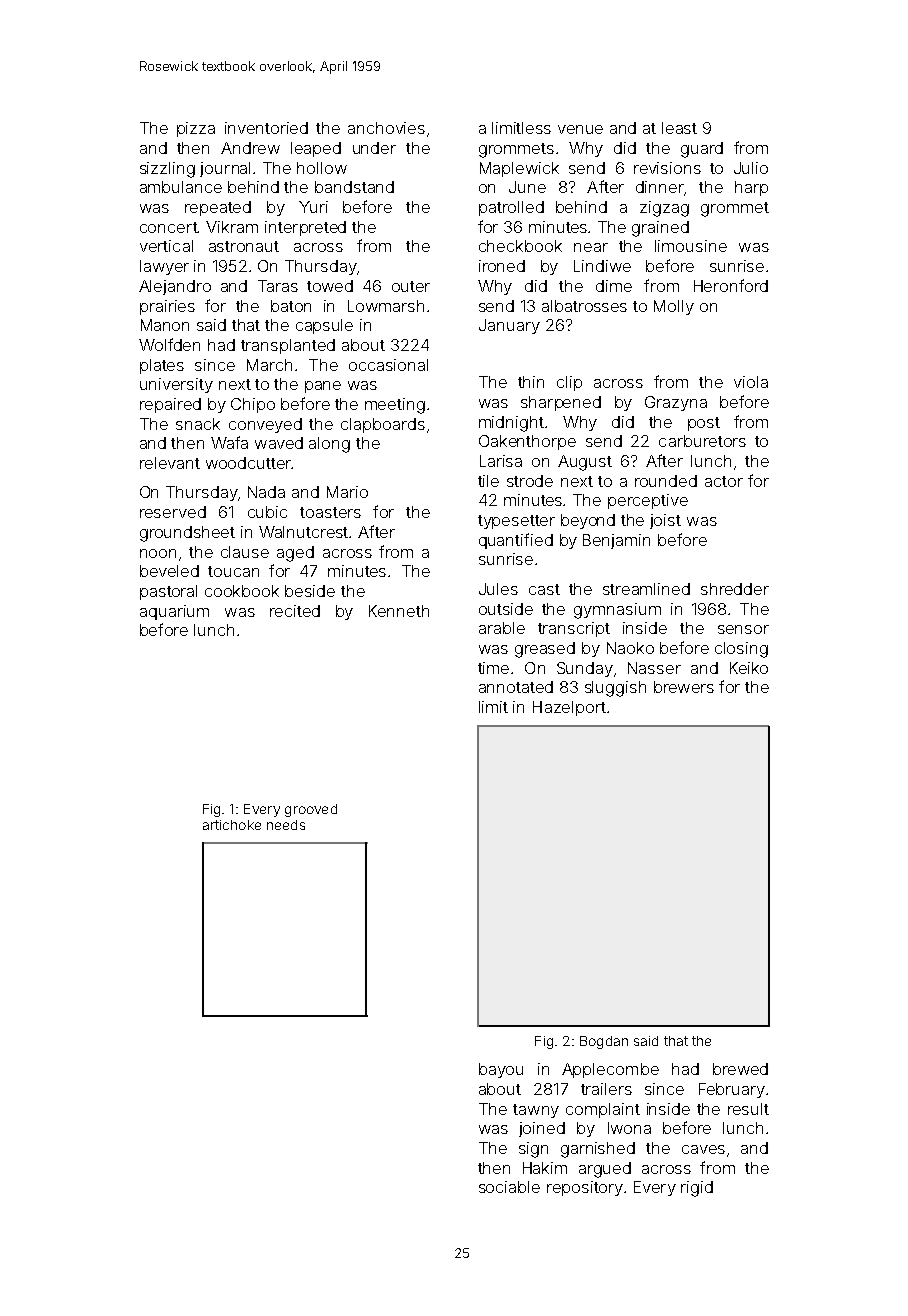 Image resolution: width=908 pixels, height=1316 pixels. What do you see at coordinates (501, 1070) in the page?
I see `bayou` at bounding box center [501, 1070].
